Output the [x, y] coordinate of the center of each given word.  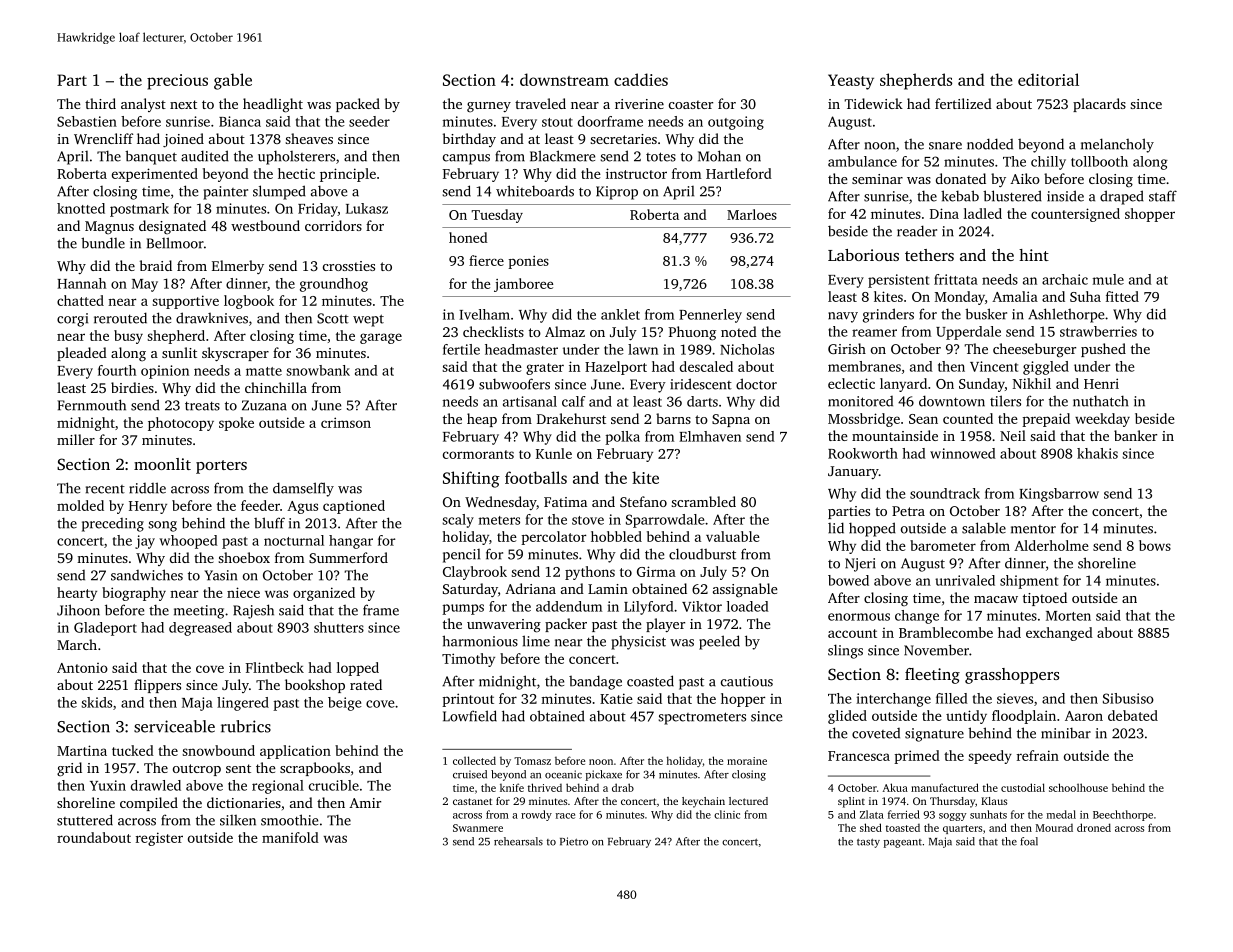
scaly [458, 521]
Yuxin [108, 785]
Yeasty [851, 82]
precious [177, 82]
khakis [1097, 453]
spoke [236, 424]
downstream [564, 79]
